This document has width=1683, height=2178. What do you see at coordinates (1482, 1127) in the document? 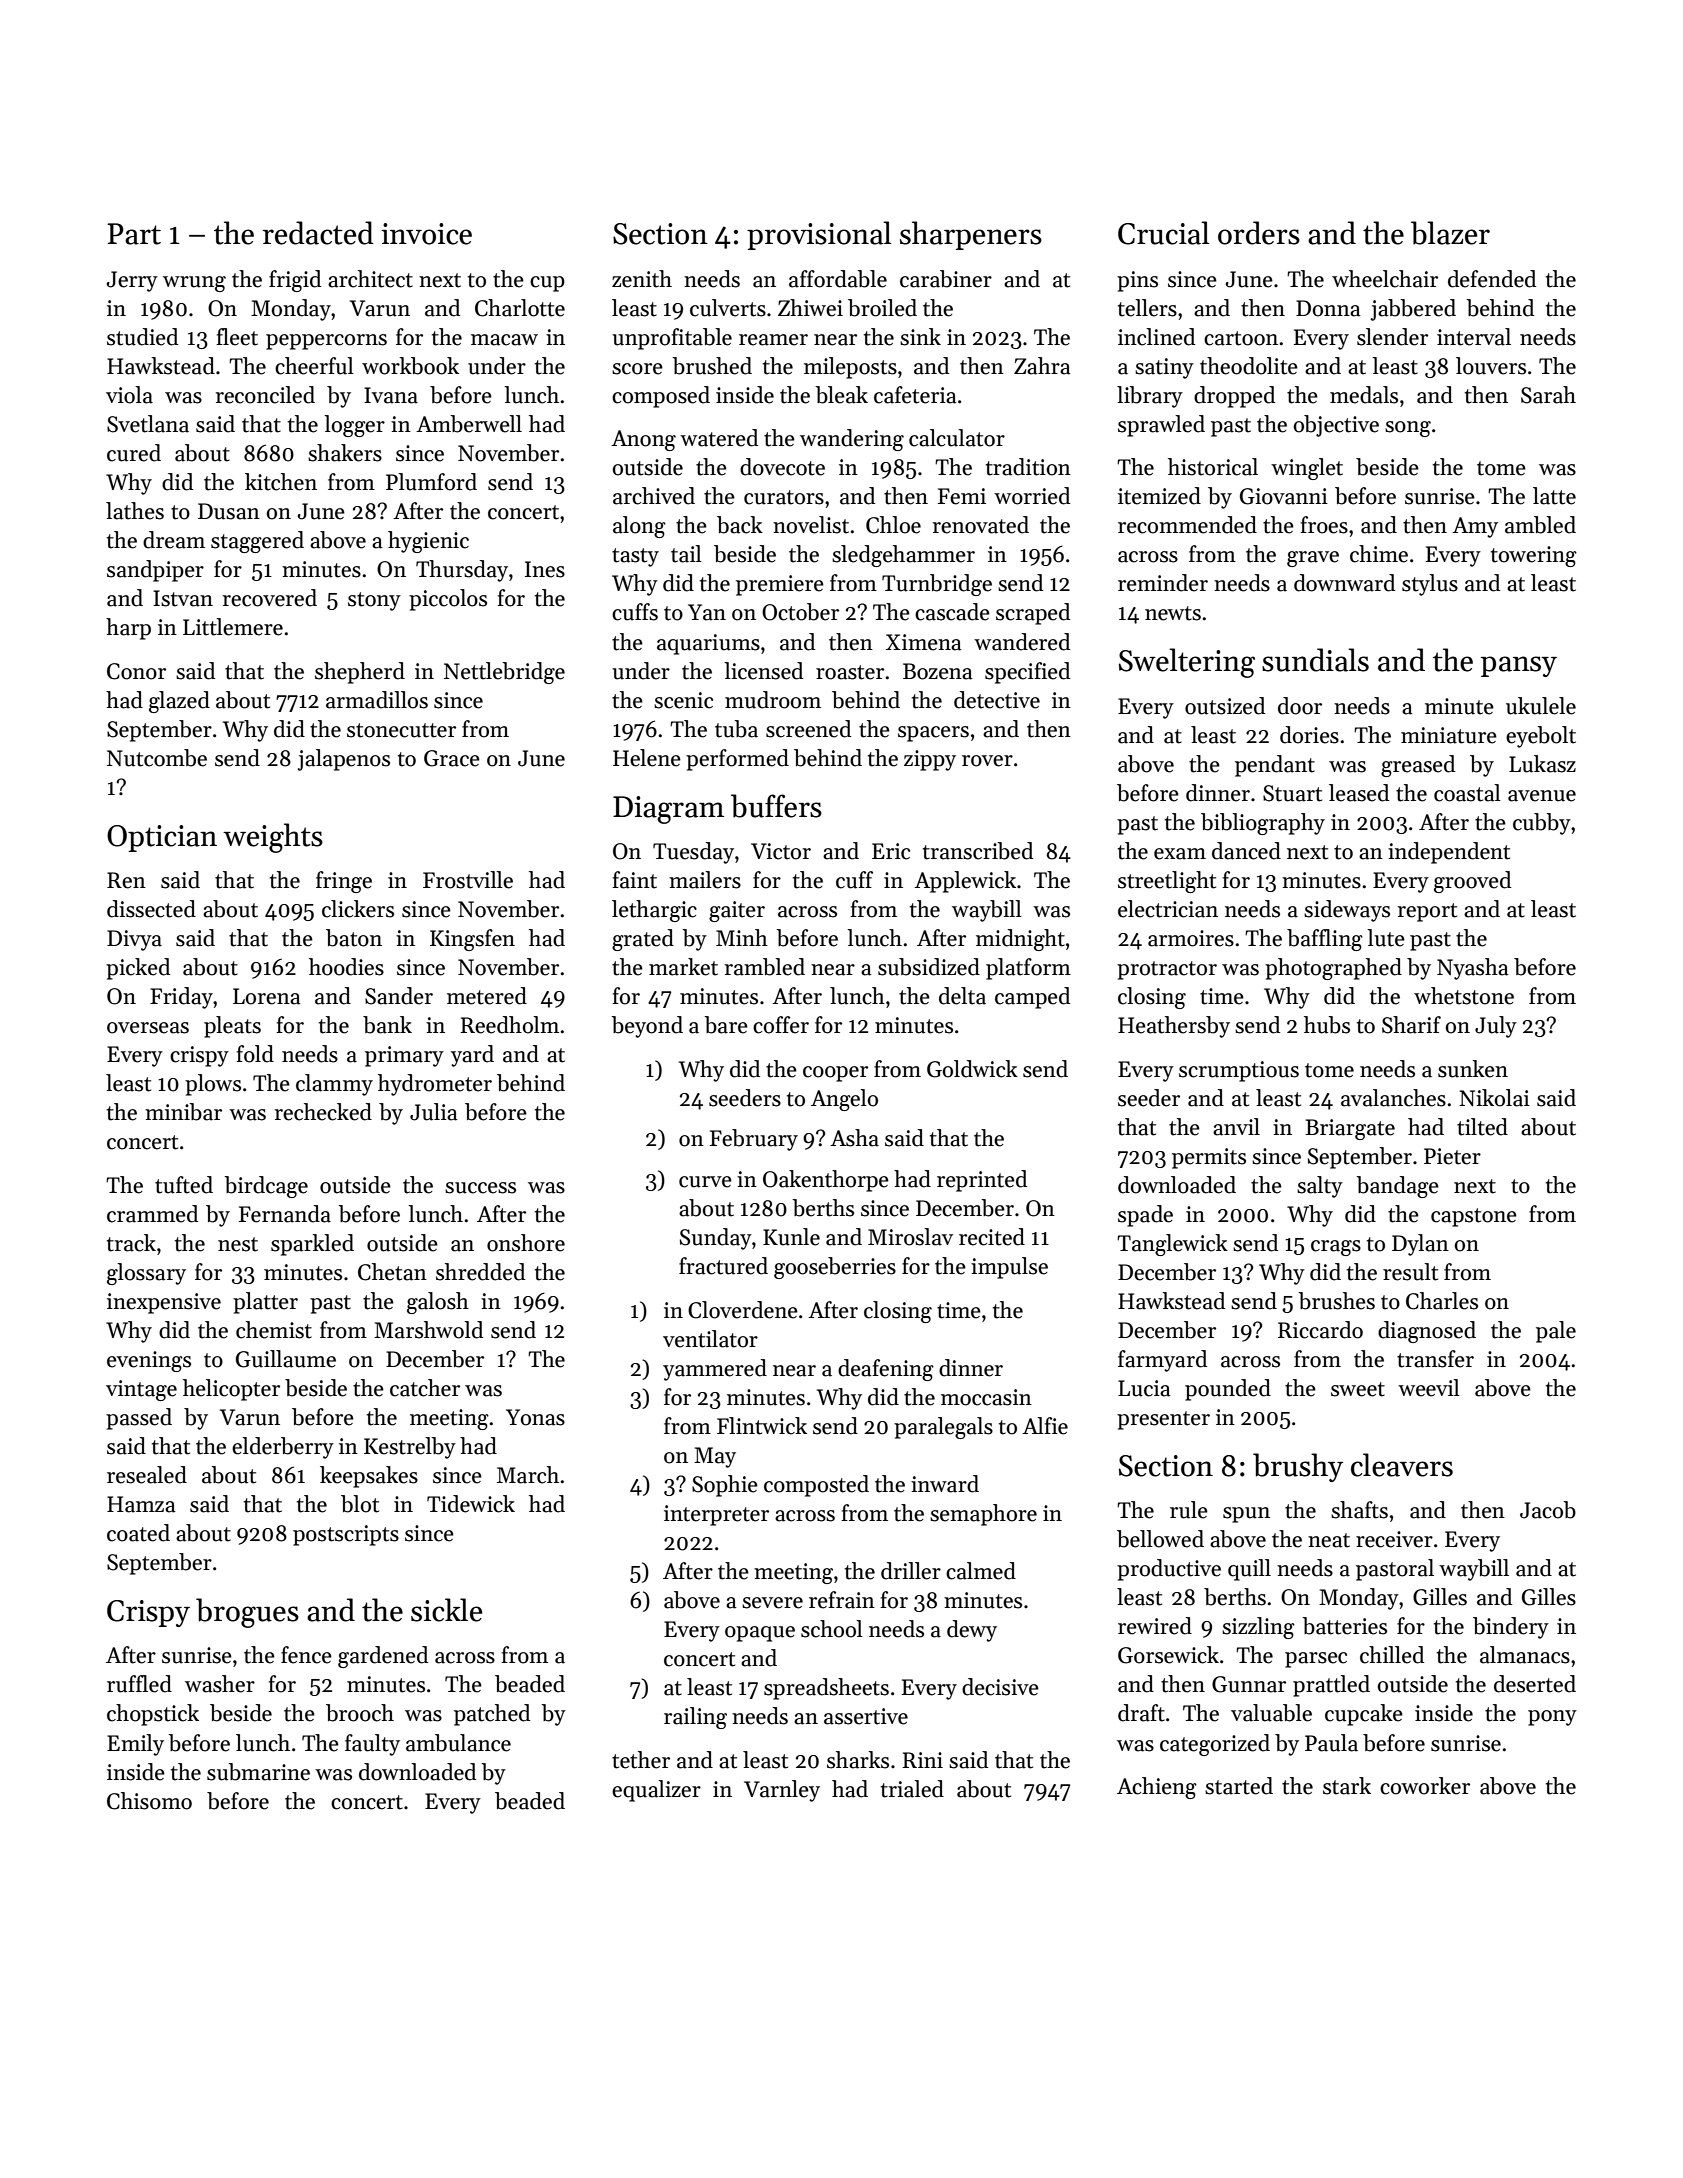
I see `tilted` at bounding box center [1482, 1127].
